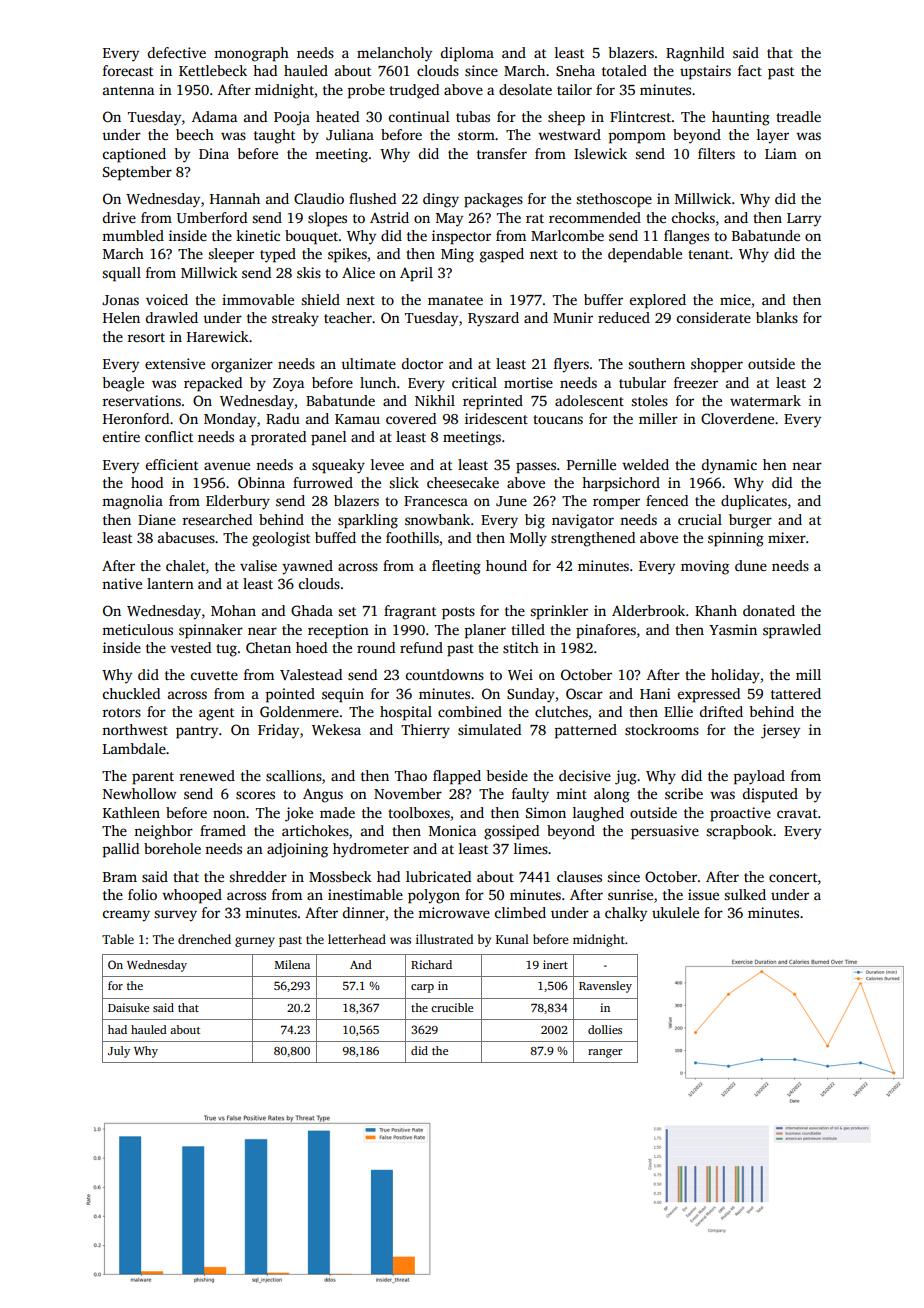  I want to click on drive, so click(119, 217).
